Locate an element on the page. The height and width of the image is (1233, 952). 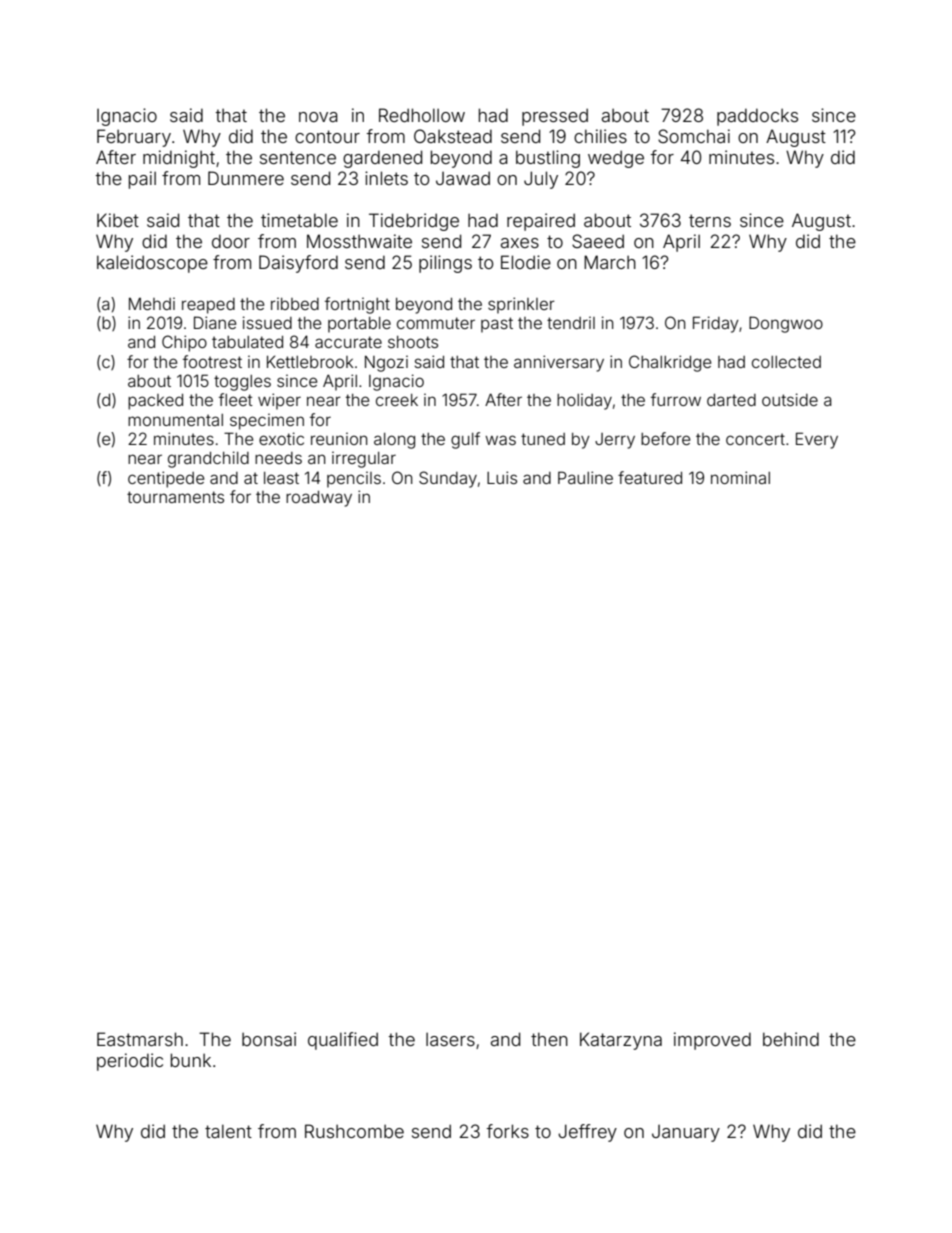
monumental is located at coordinates (175, 420).
